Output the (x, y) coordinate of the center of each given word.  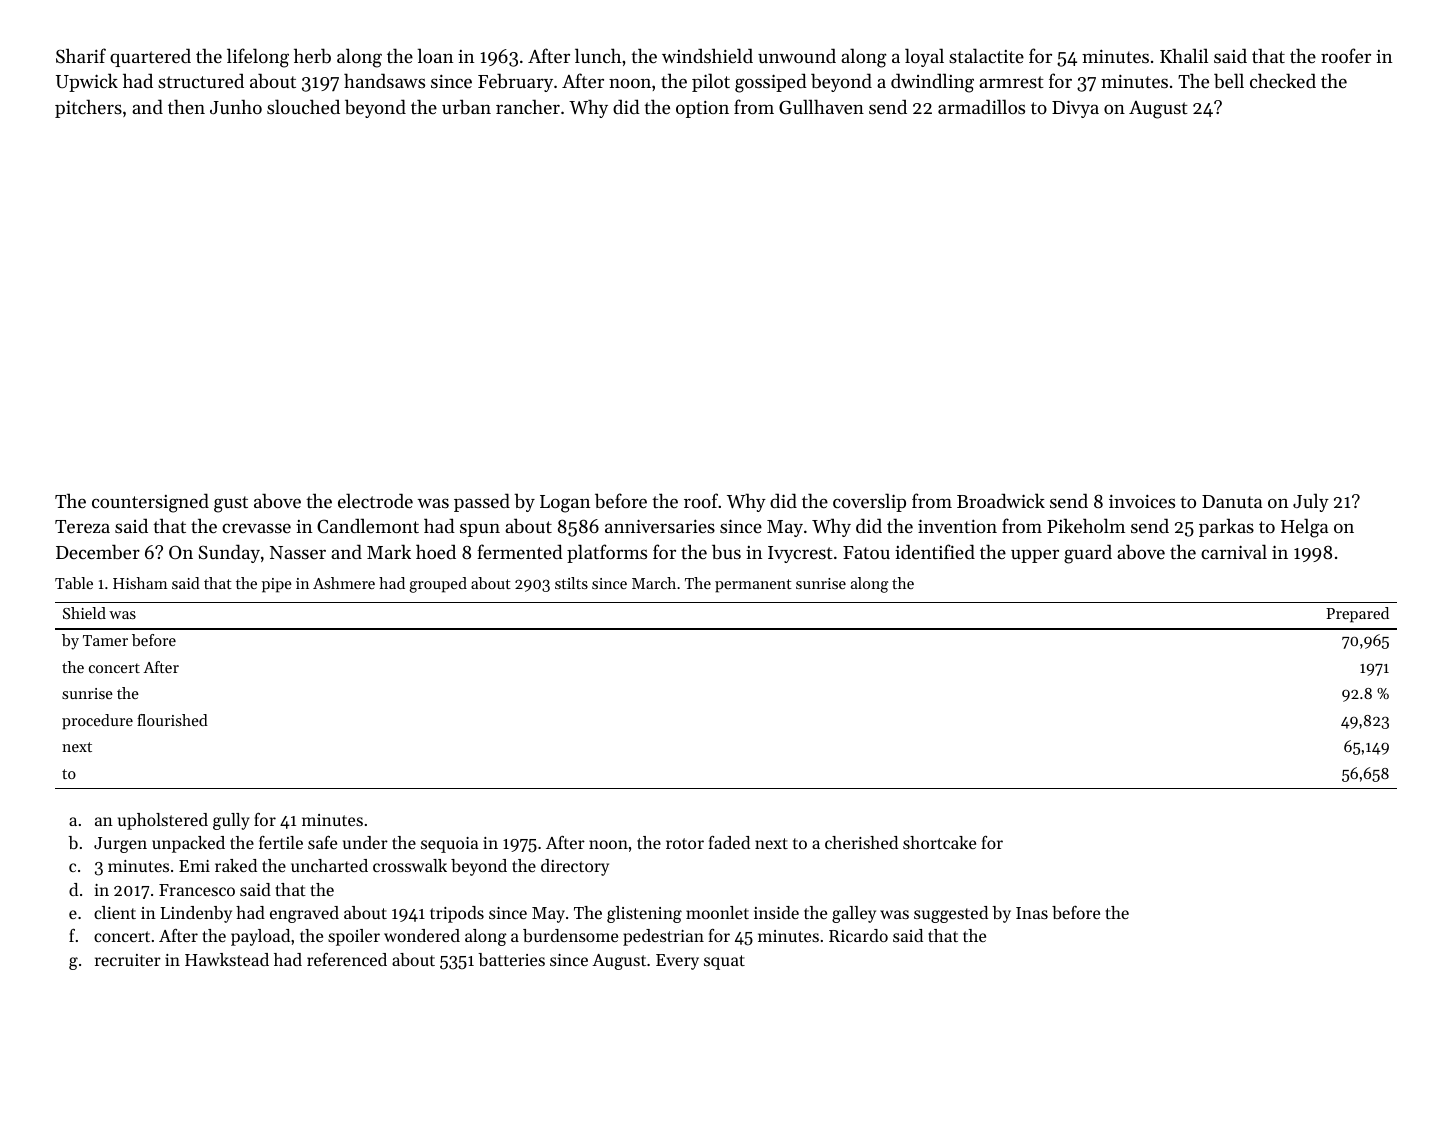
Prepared (1357, 615)
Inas (1032, 913)
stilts (571, 583)
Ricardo (858, 935)
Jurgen (120, 845)
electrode (375, 500)
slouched (303, 106)
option (702, 109)
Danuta (1232, 501)
